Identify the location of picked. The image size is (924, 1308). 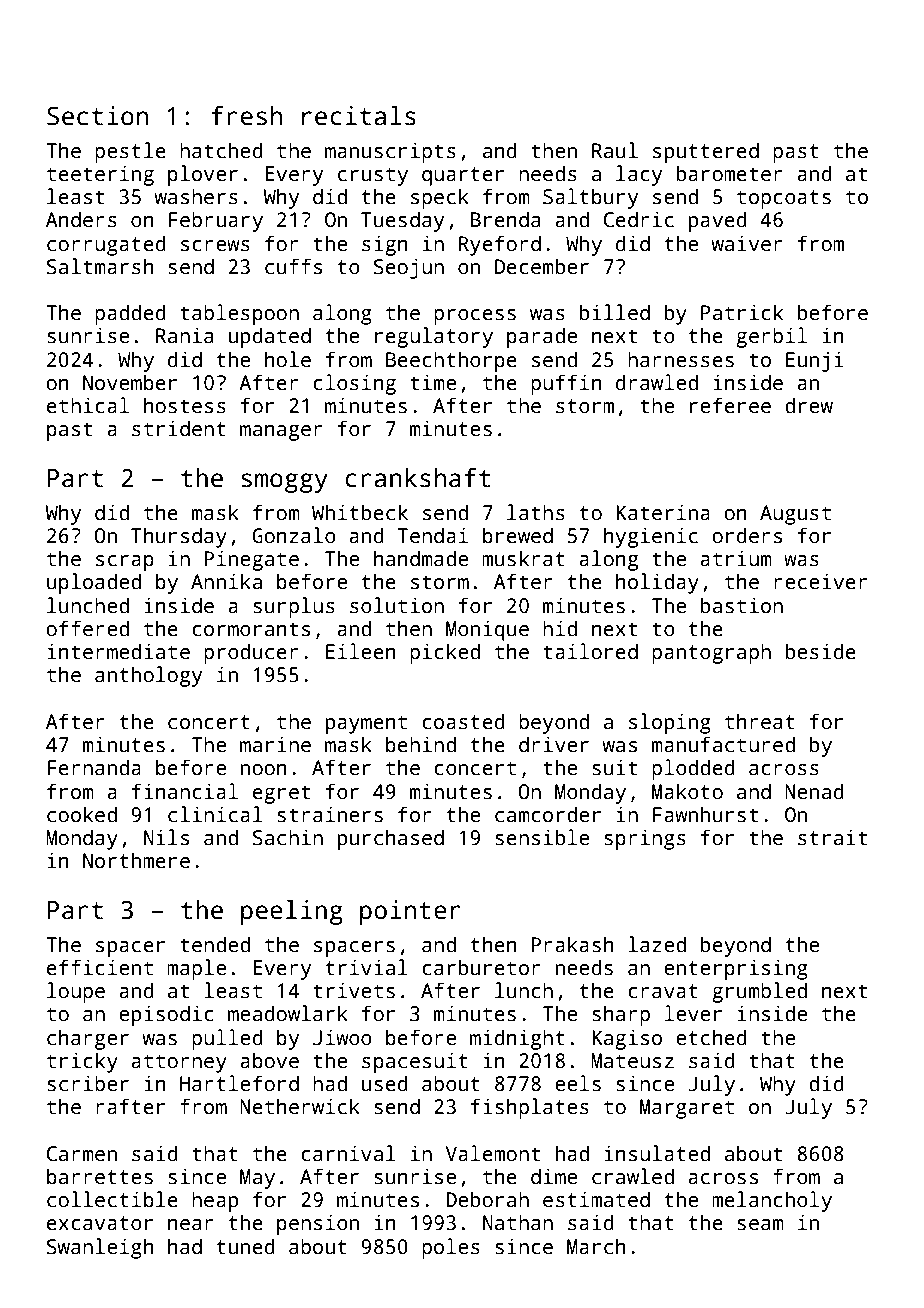
(445, 653).
